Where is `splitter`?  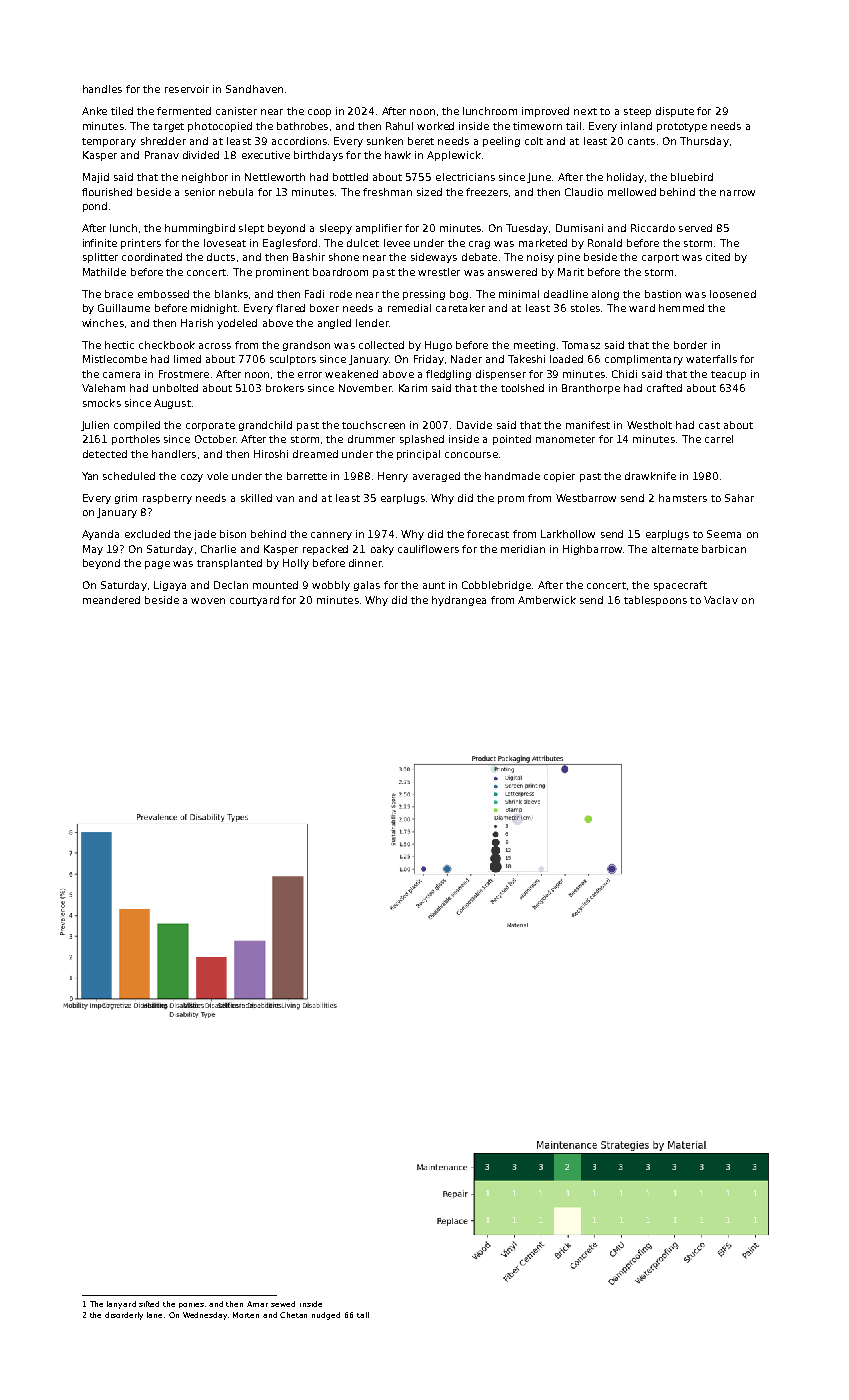
splitter is located at coordinates (100, 258).
